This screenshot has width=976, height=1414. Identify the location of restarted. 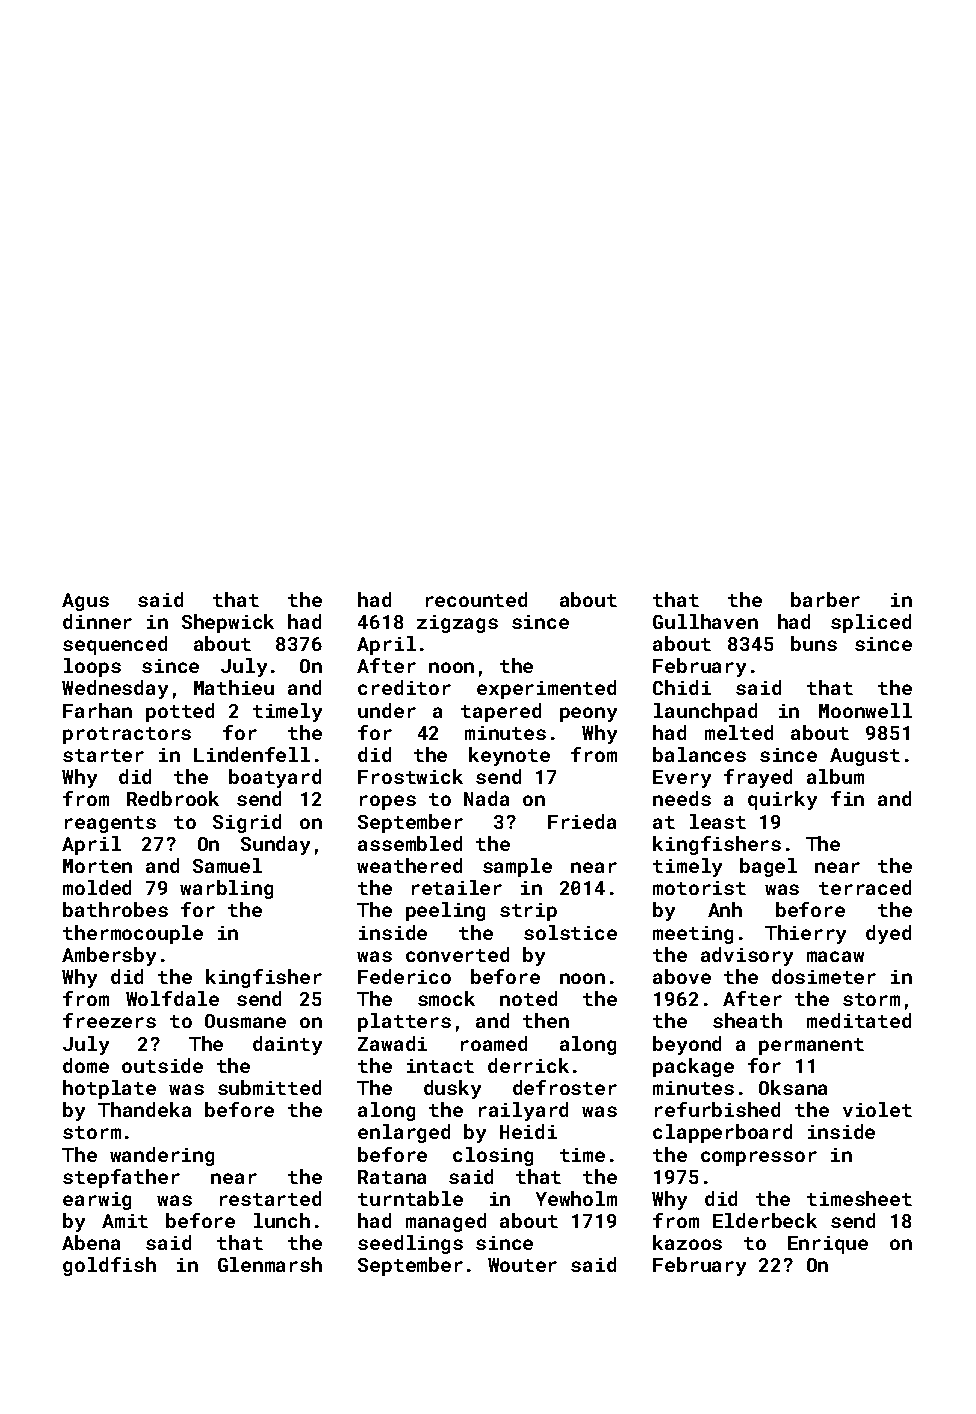
(270, 1198).
